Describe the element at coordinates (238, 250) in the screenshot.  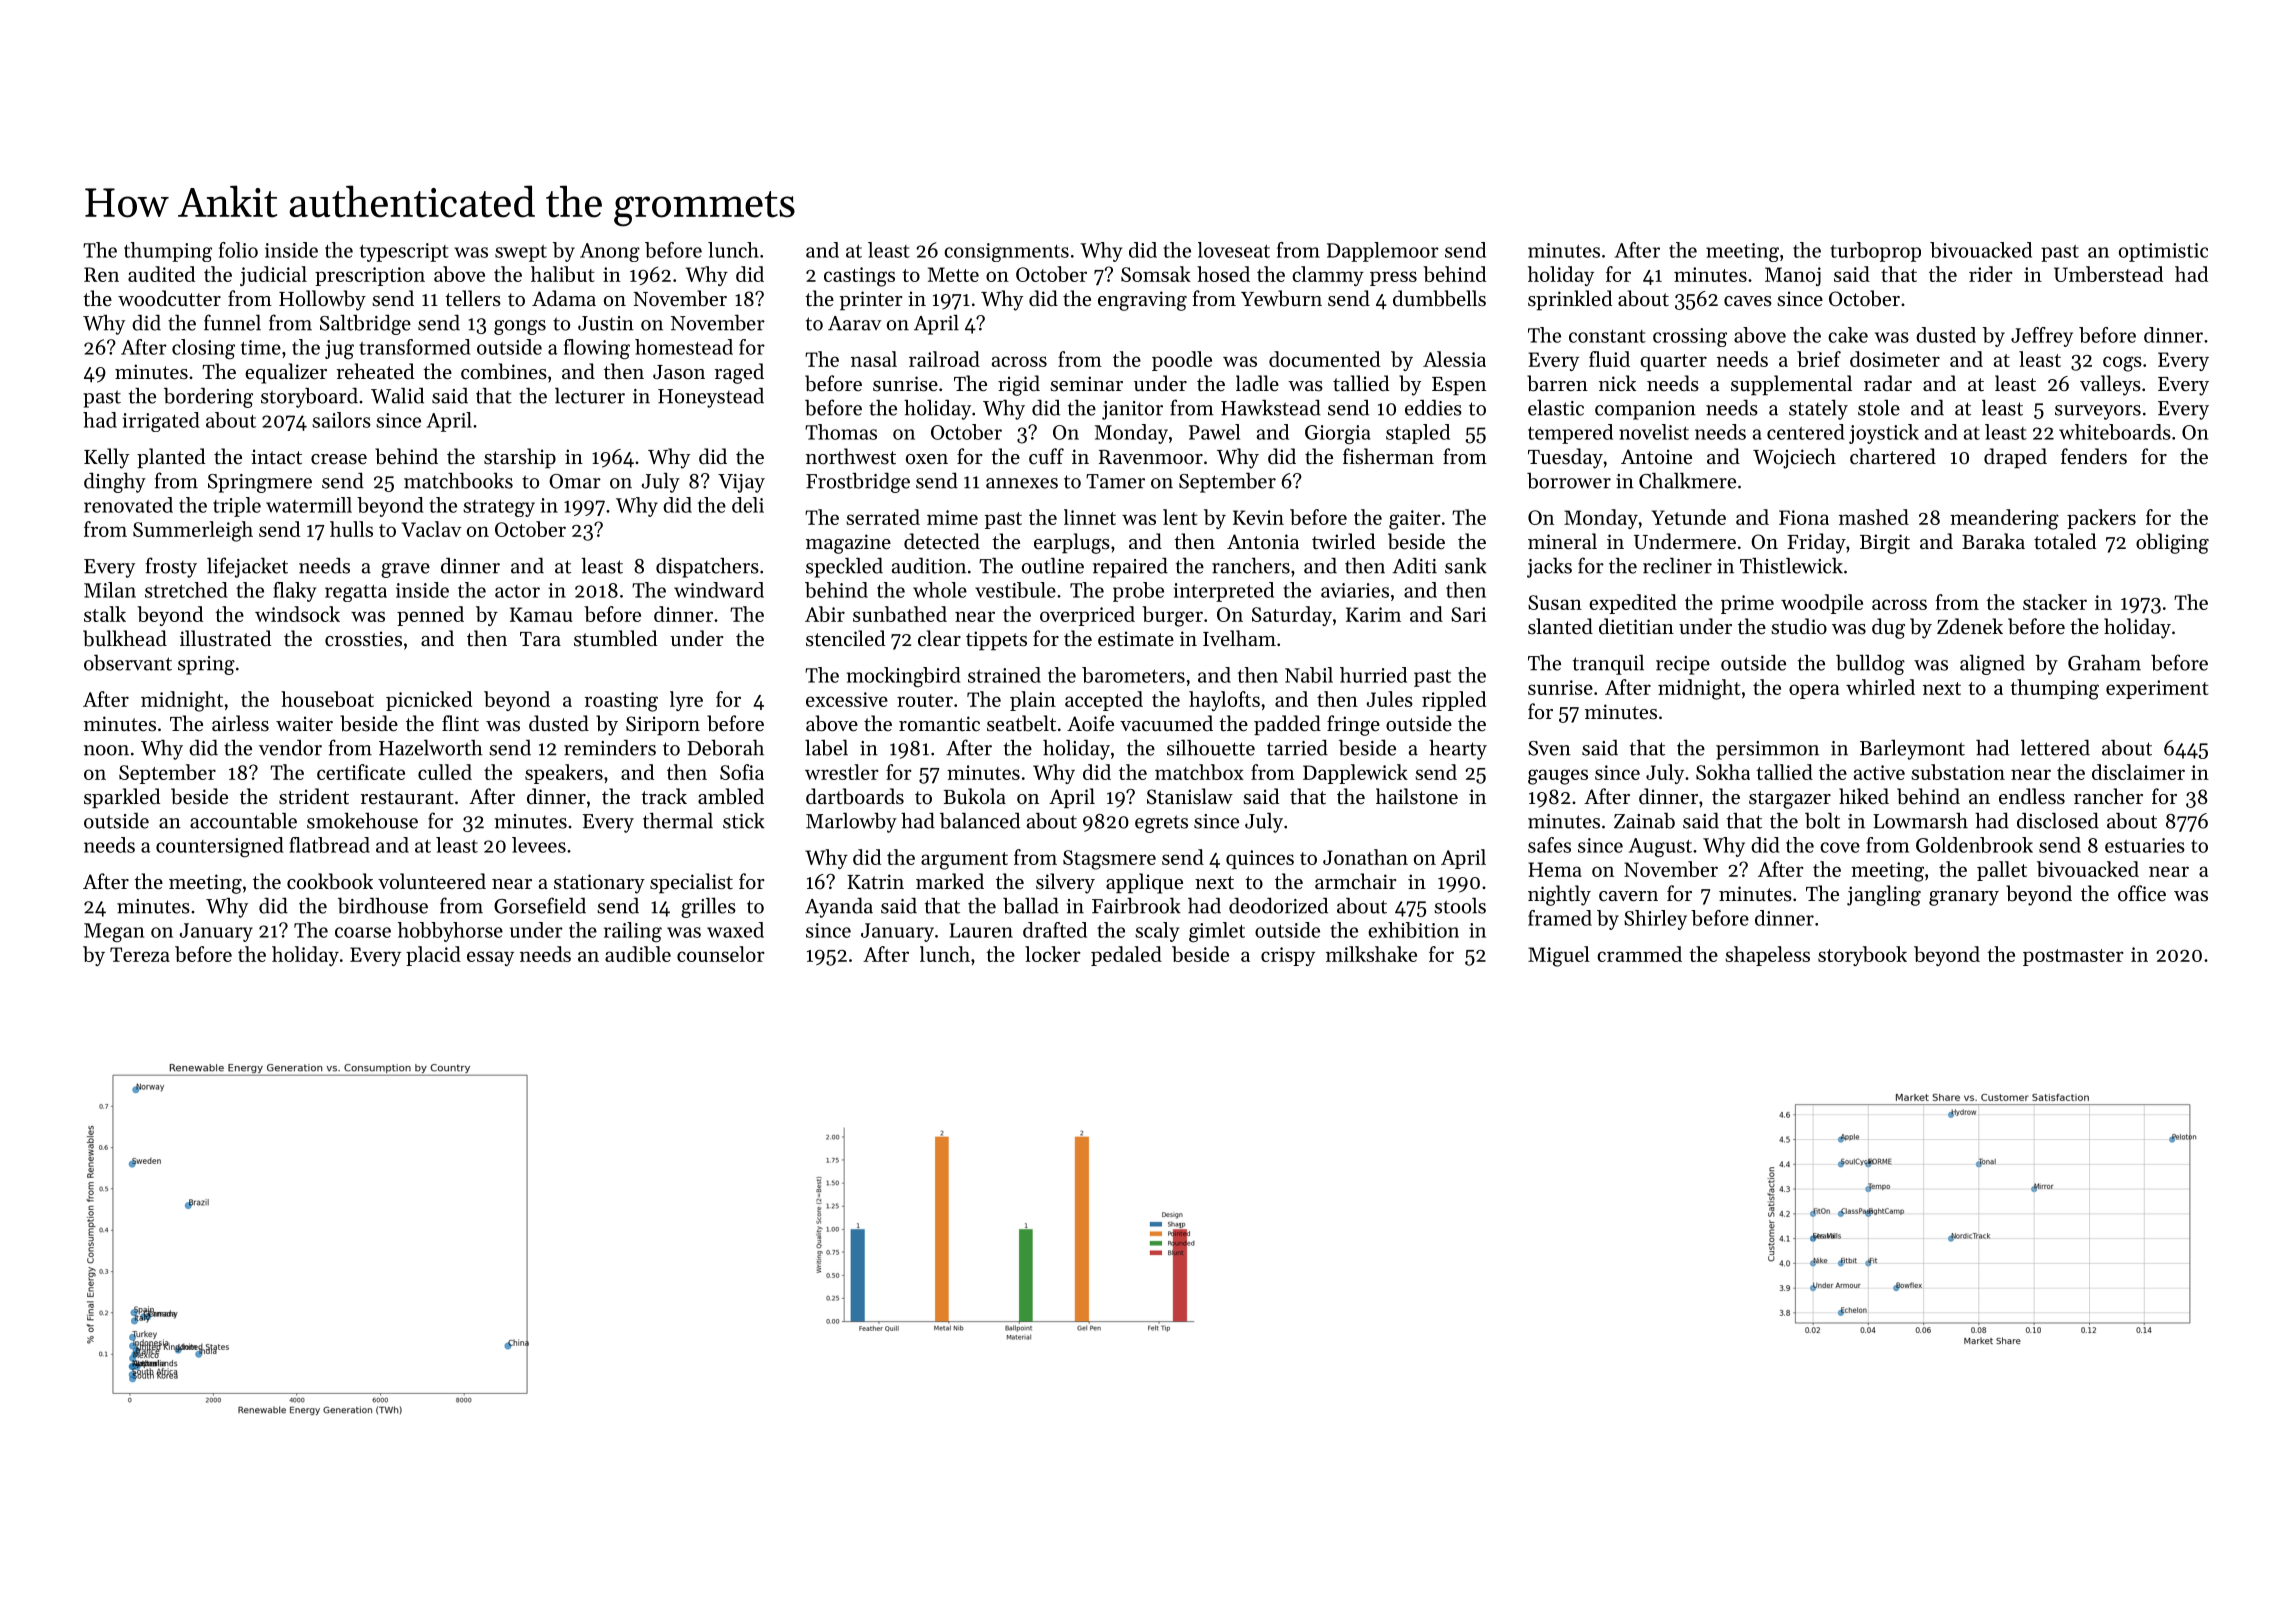
I see `folio` at that location.
